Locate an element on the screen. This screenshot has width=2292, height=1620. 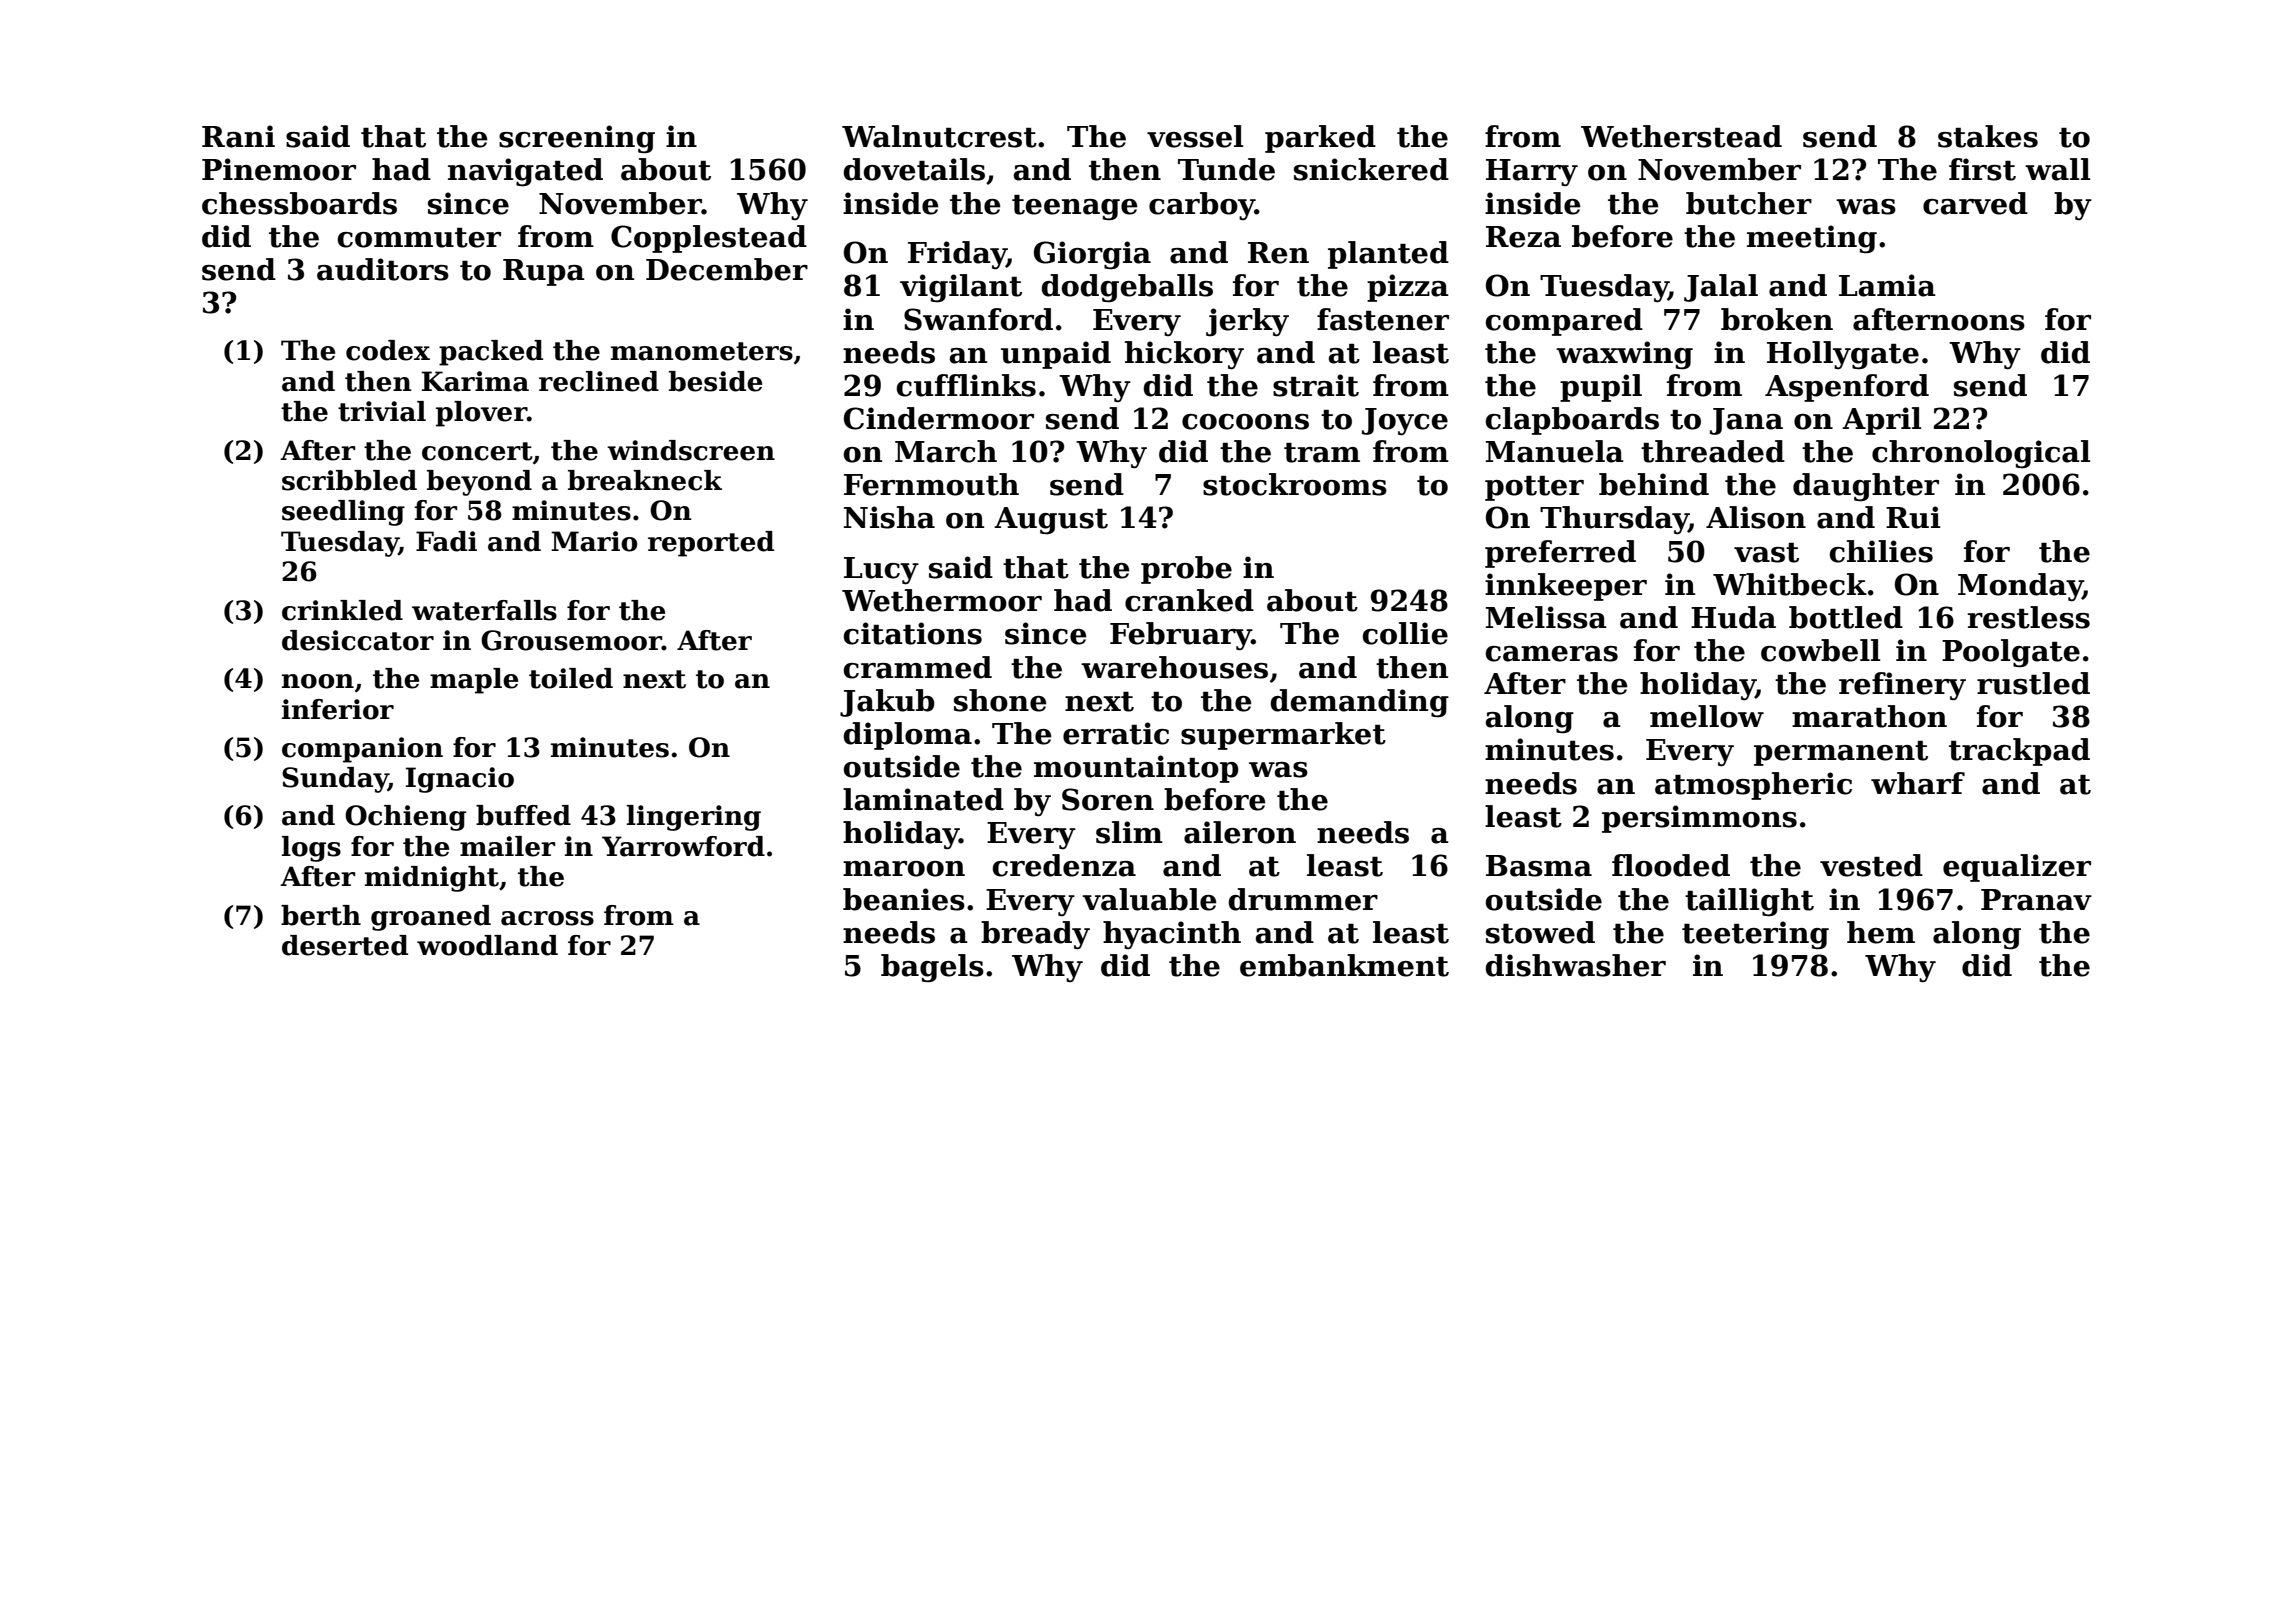
trivial is located at coordinates (382, 411).
